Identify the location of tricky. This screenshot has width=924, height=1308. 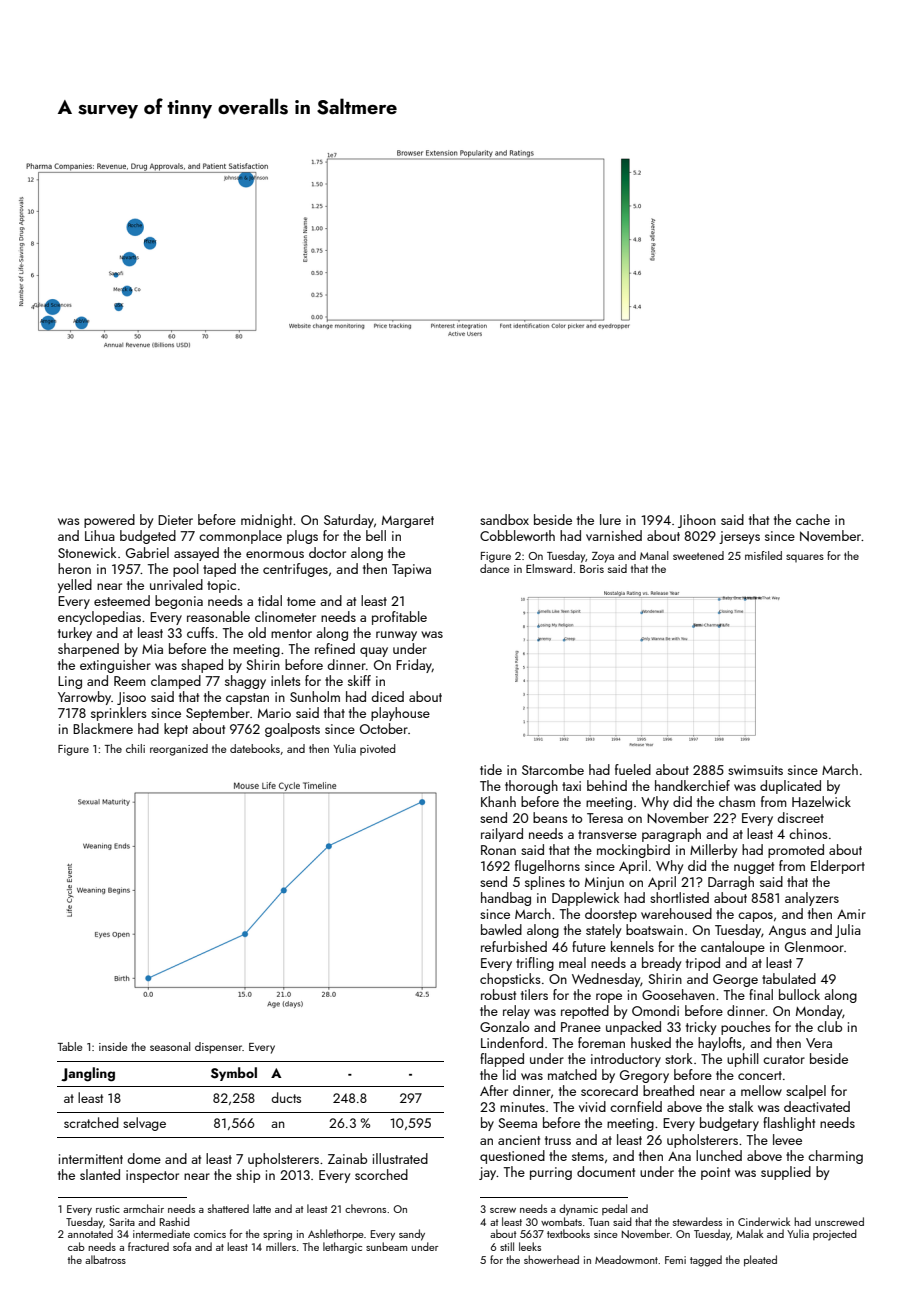
(701, 1028).
